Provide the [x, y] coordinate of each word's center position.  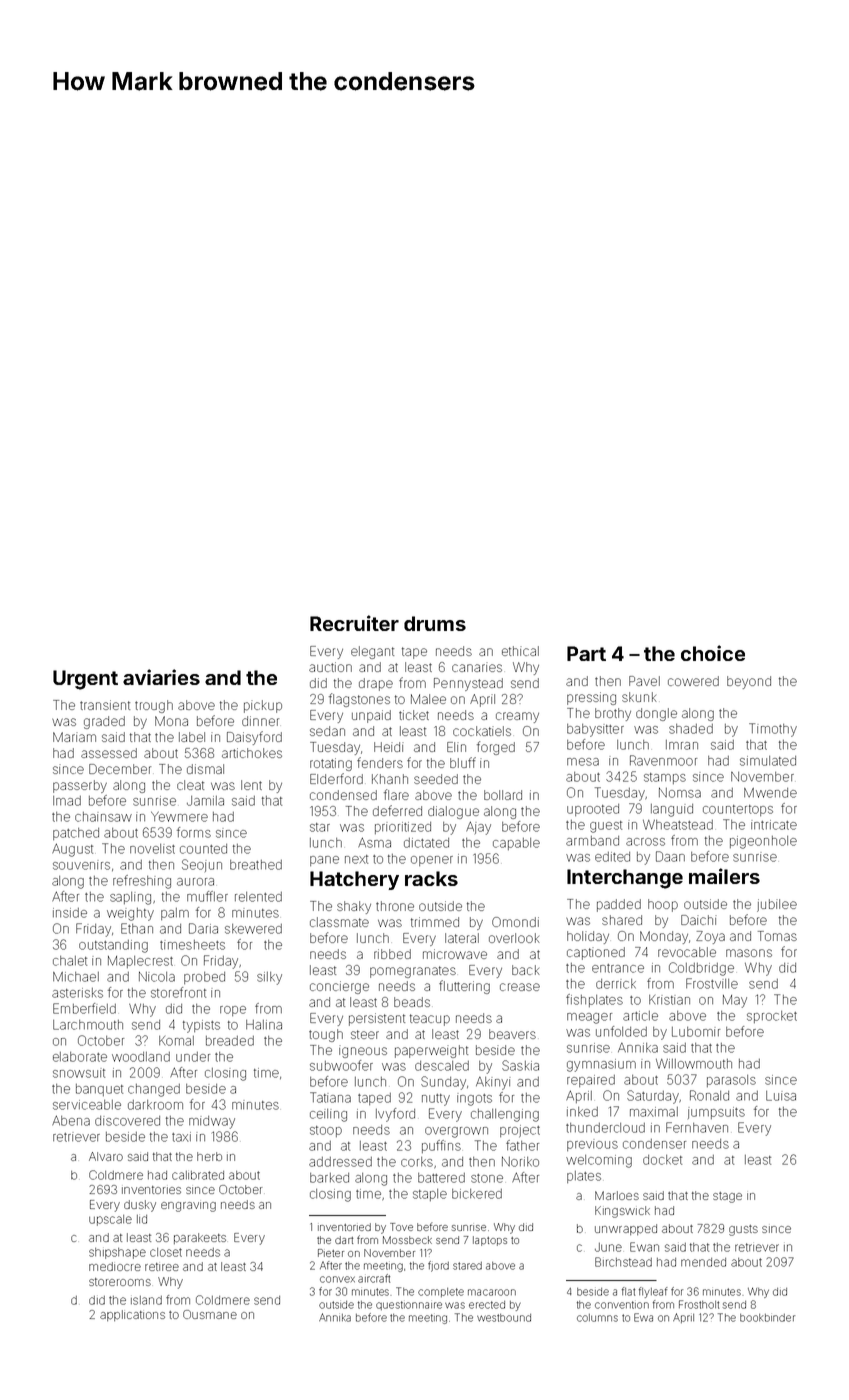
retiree [162, 1267]
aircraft [374, 1278]
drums [435, 623]
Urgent [85, 680]
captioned [596, 953]
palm [175, 914]
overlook [514, 938]
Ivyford [395, 1115]
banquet [99, 1090]
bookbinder [767, 1318]
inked [582, 1112]
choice [713, 653]
